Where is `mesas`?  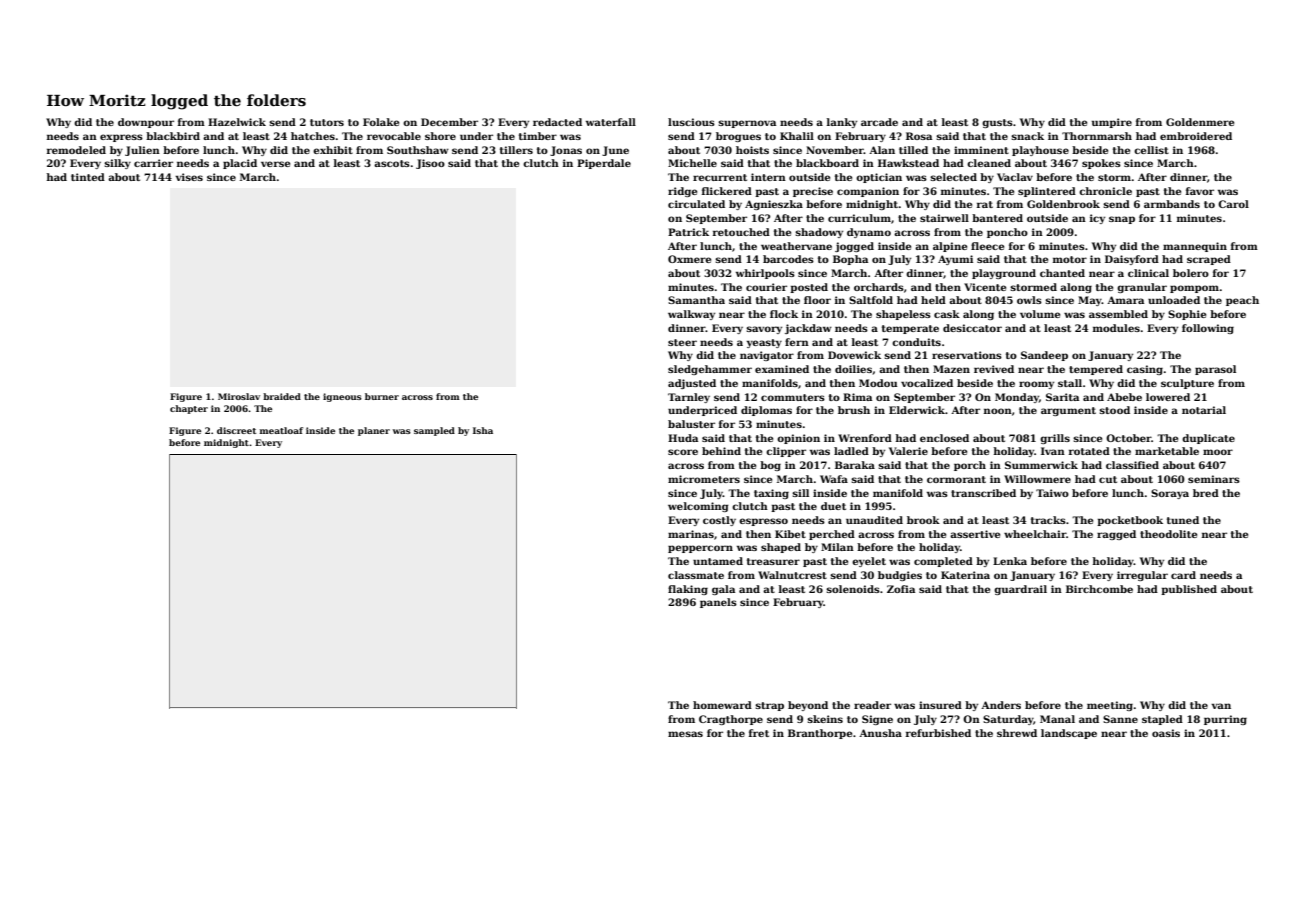
mesas is located at coordinates (685, 734).
